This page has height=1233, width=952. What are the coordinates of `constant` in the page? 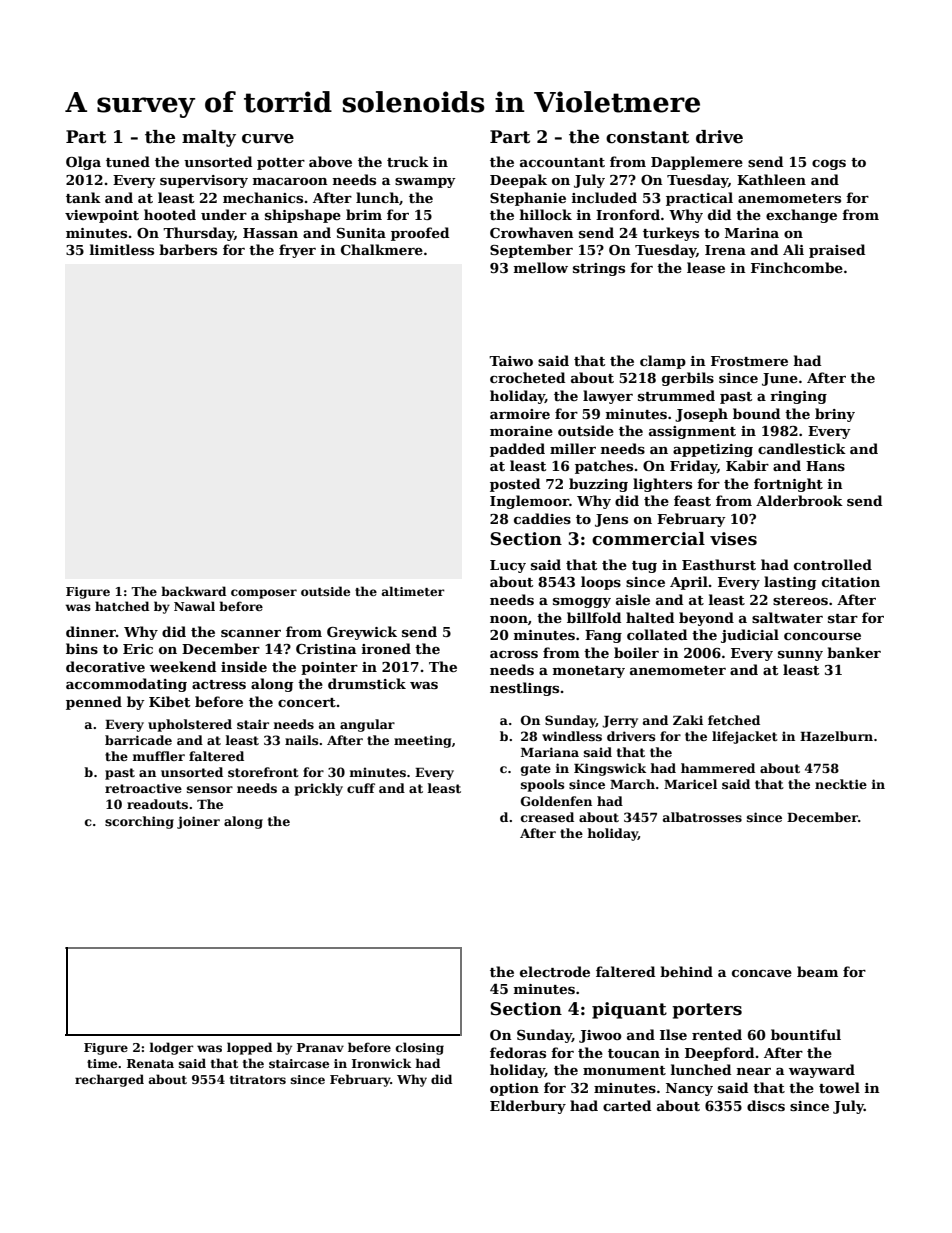 It's located at (647, 137).
